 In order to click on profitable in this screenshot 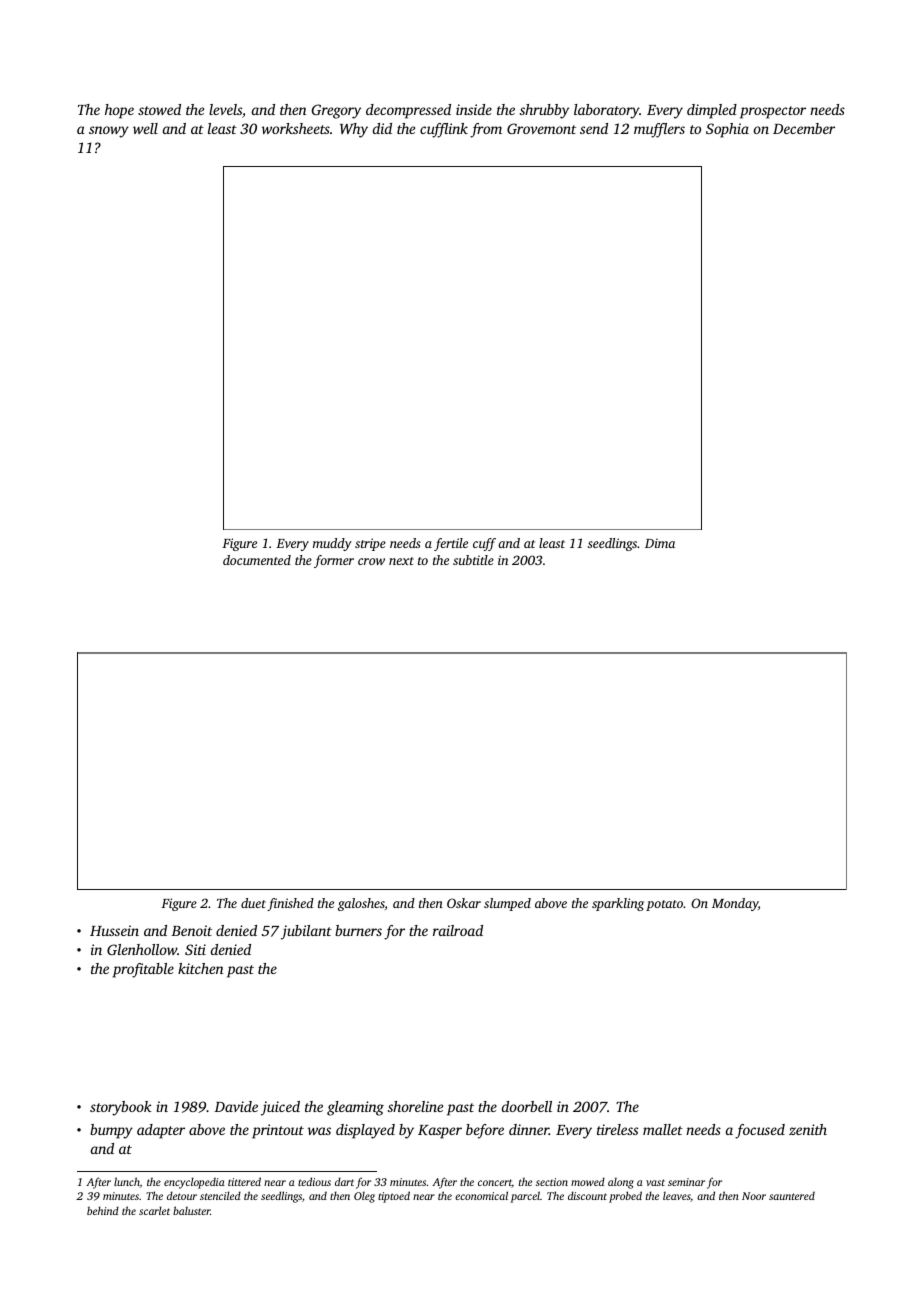, I will do `click(143, 970)`.
